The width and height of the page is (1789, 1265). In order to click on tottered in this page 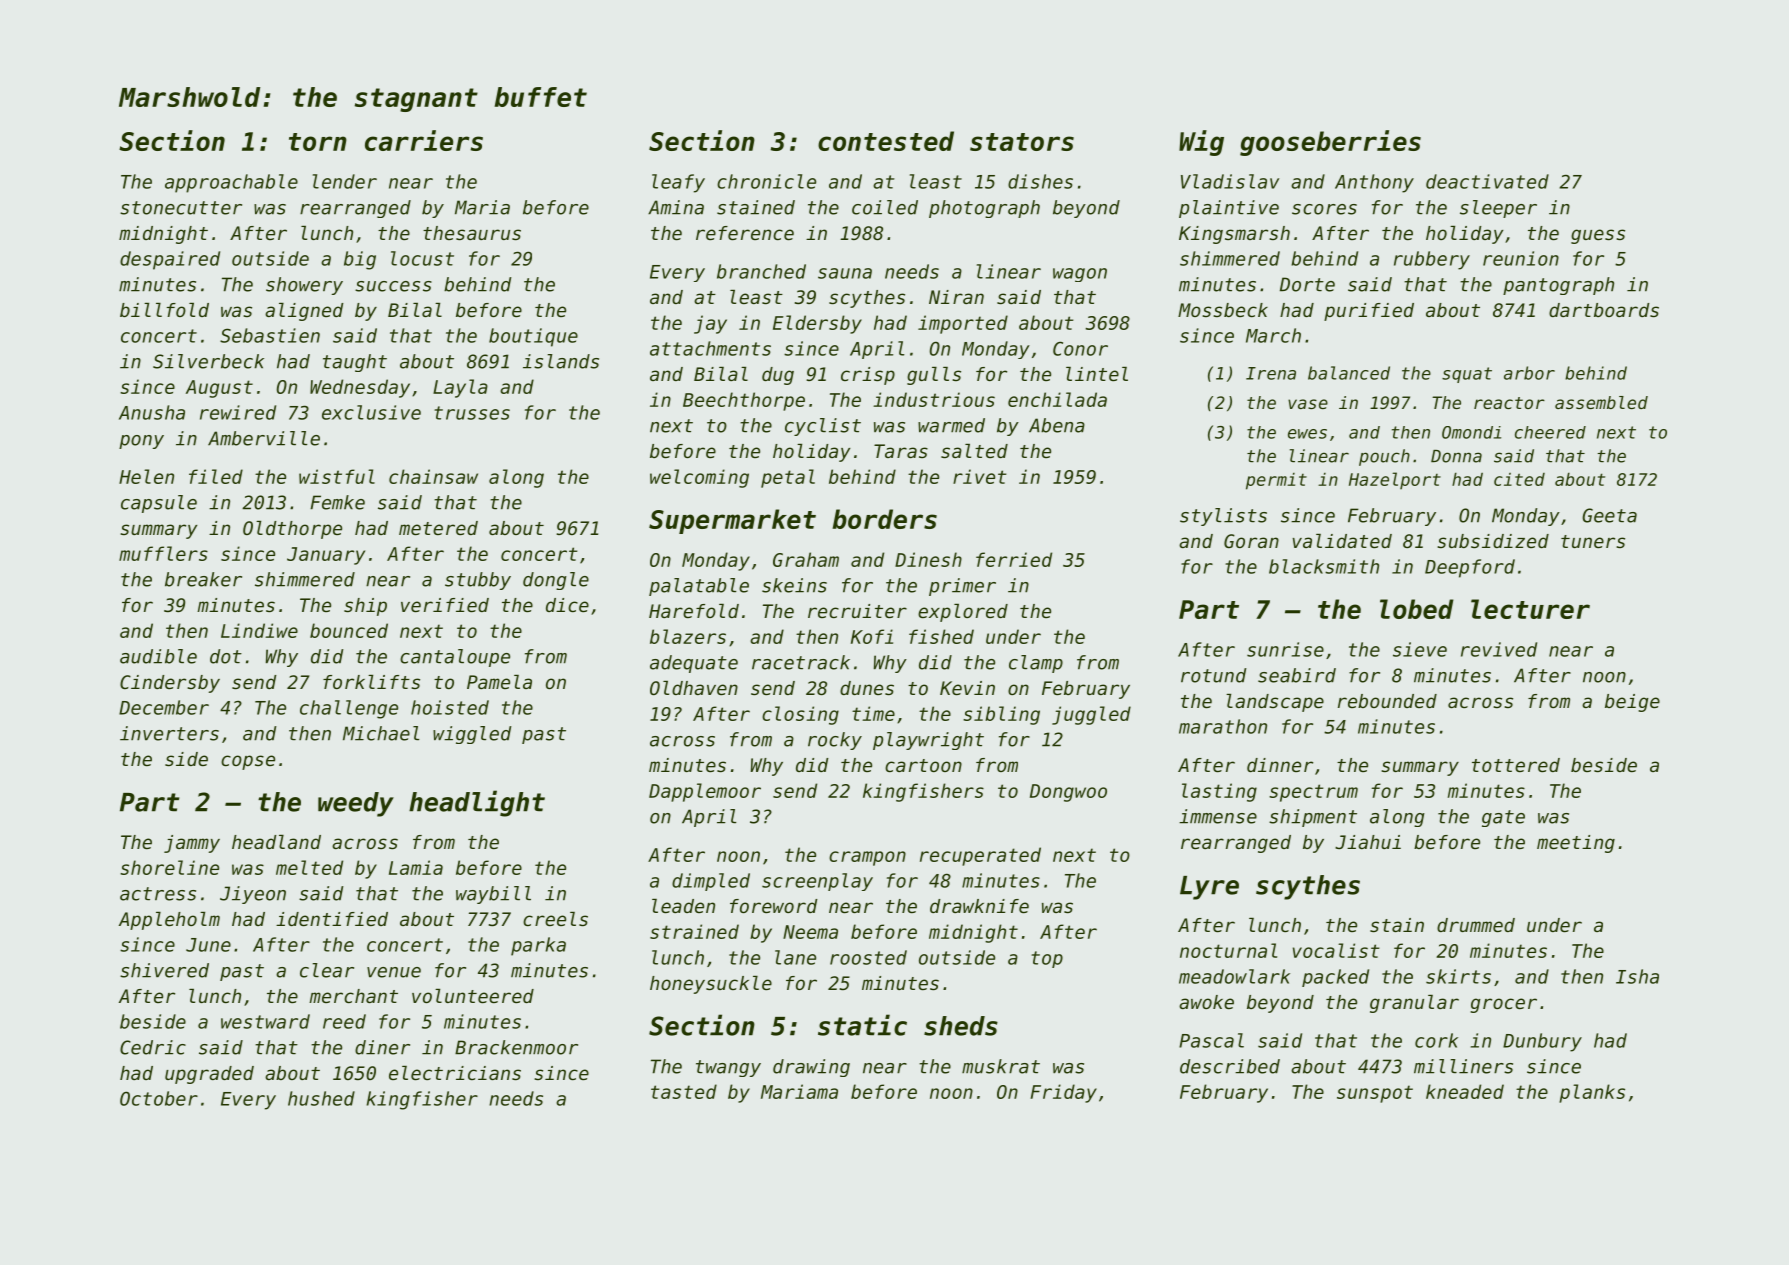, I will do `click(1516, 765)`.
